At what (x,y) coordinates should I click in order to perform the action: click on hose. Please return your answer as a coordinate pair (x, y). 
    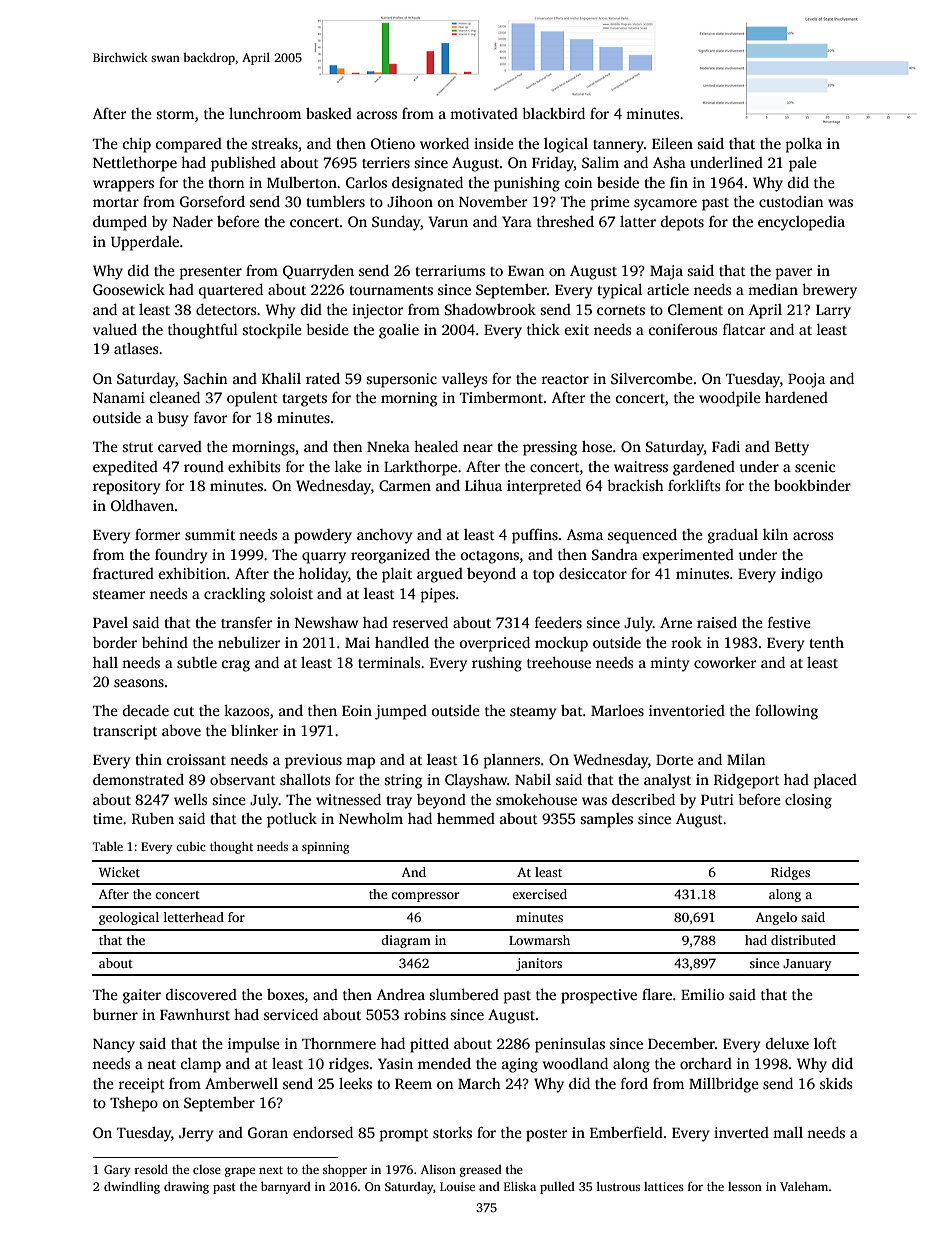
    Looking at the image, I should click on (597, 446).
